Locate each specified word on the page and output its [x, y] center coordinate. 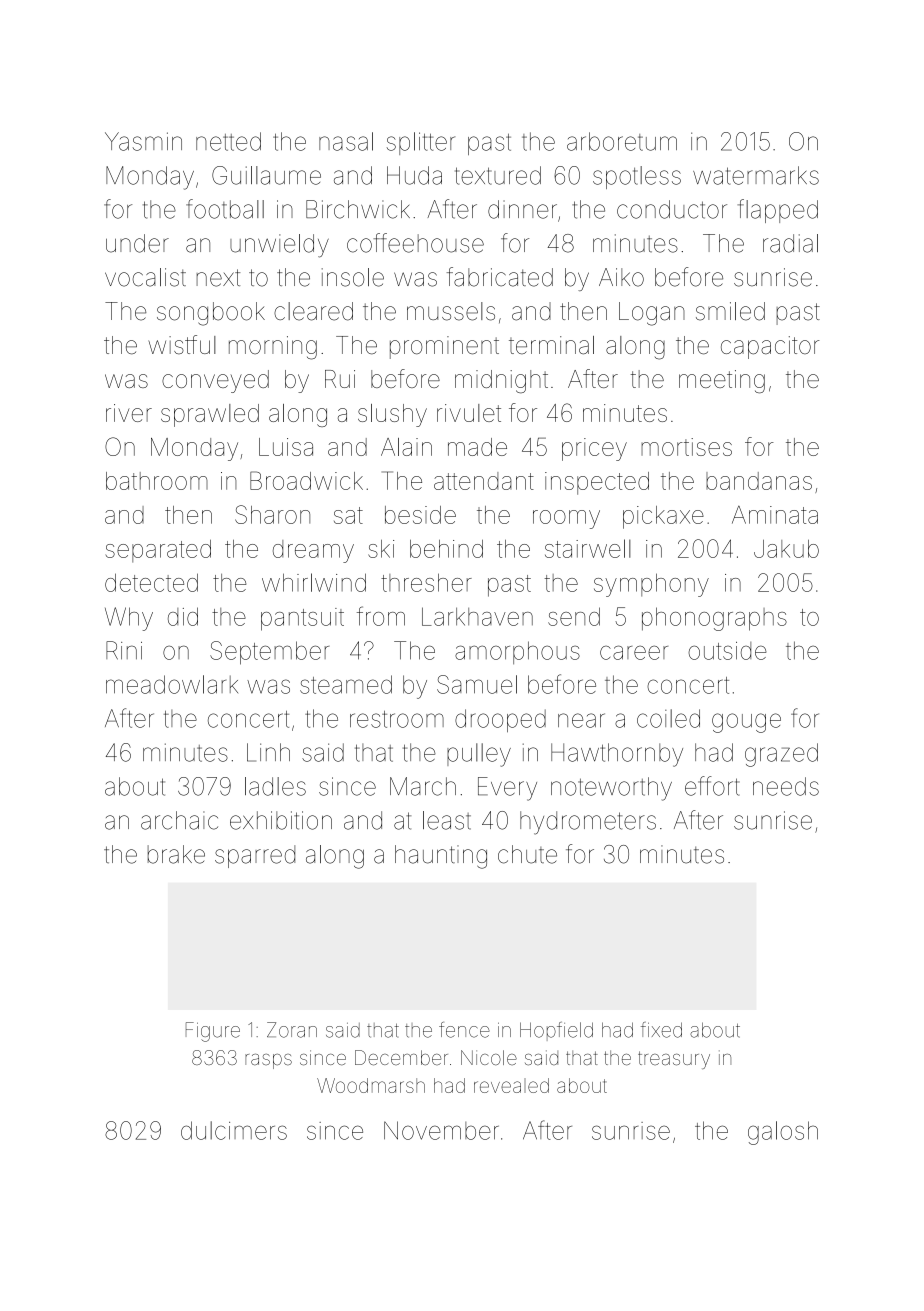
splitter [421, 143]
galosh [783, 1133]
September [269, 653]
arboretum [622, 141]
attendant [484, 481]
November [441, 1130]
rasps [268, 1061]
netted [228, 141]
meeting [722, 381]
